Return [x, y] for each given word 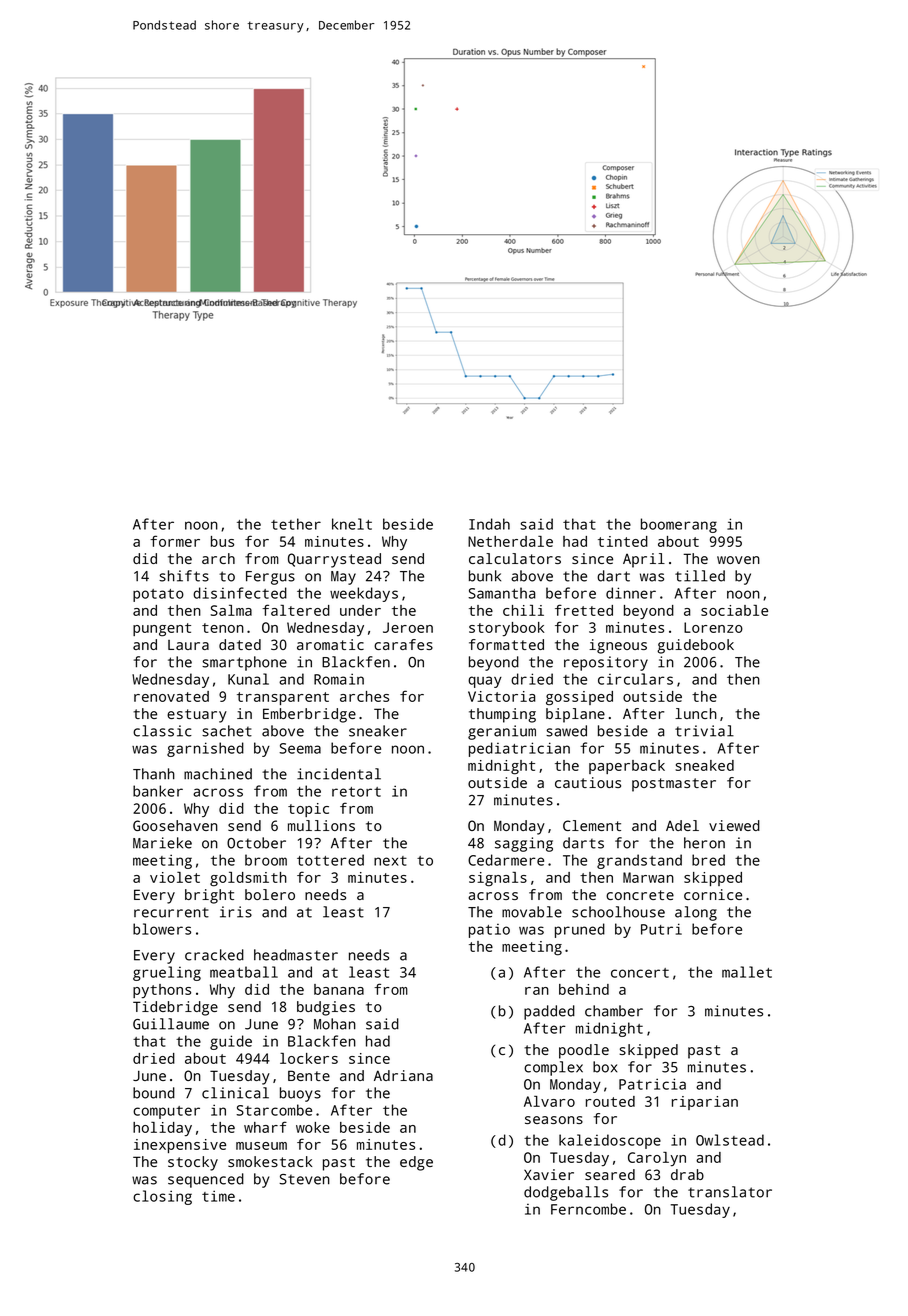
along [696, 913]
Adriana [403, 1075]
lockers [309, 1058]
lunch [696, 713]
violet [175, 877]
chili [523, 610]
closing [162, 1197]
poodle [584, 1051]
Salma [231, 610]
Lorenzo [713, 627]
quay [485, 682]
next [390, 861]
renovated [171, 696]
